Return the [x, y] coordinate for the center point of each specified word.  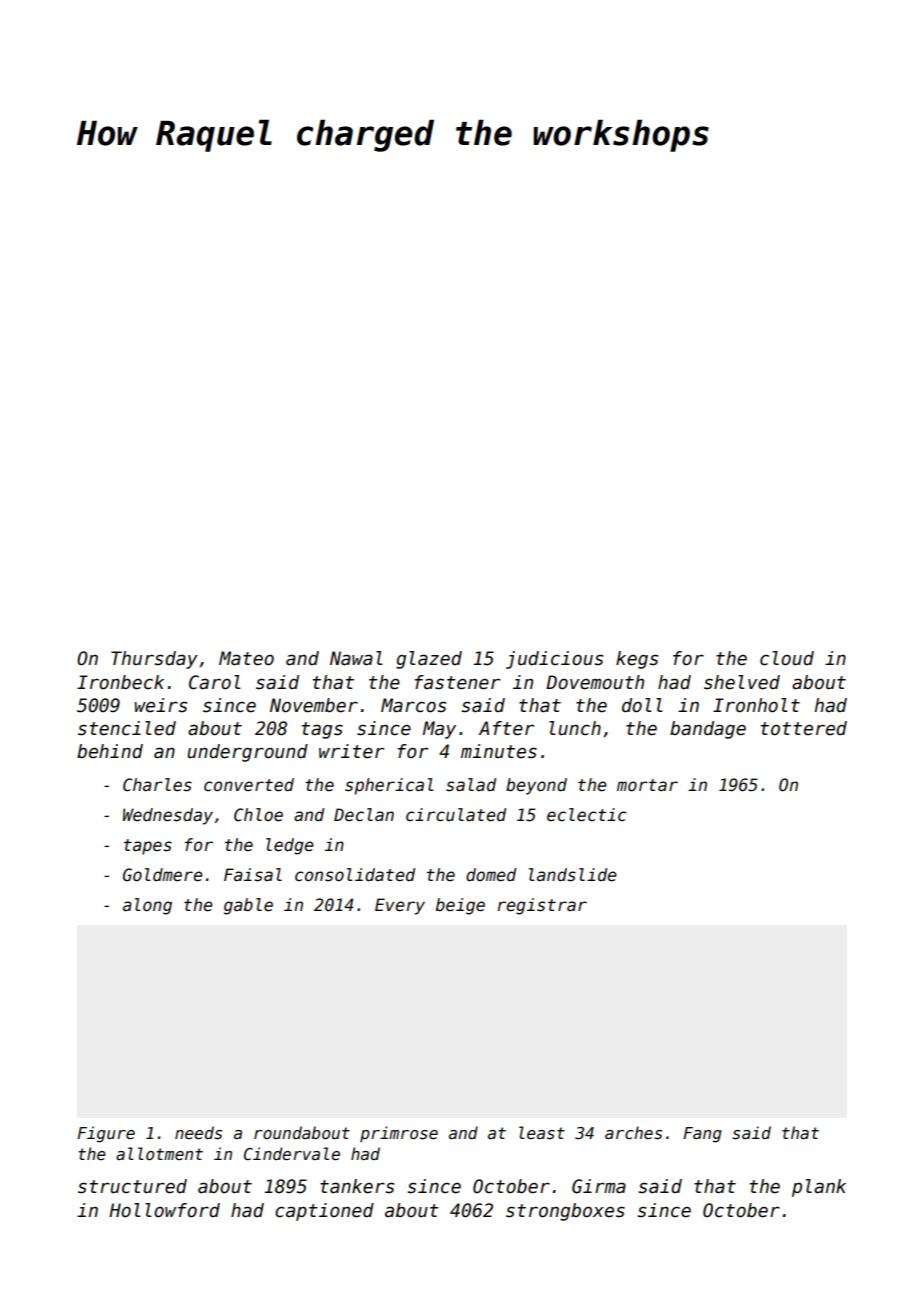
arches [633, 1133]
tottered [804, 728]
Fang [702, 1135]
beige [460, 906]
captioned [324, 1212]
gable [248, 906]
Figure [106, 1134]
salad [471, 785]
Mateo [246, 658]
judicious [554, 660]
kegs [637, 660]
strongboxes [565, 1212]
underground [247, 753]
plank [819, 1188]
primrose [399, 1134]
